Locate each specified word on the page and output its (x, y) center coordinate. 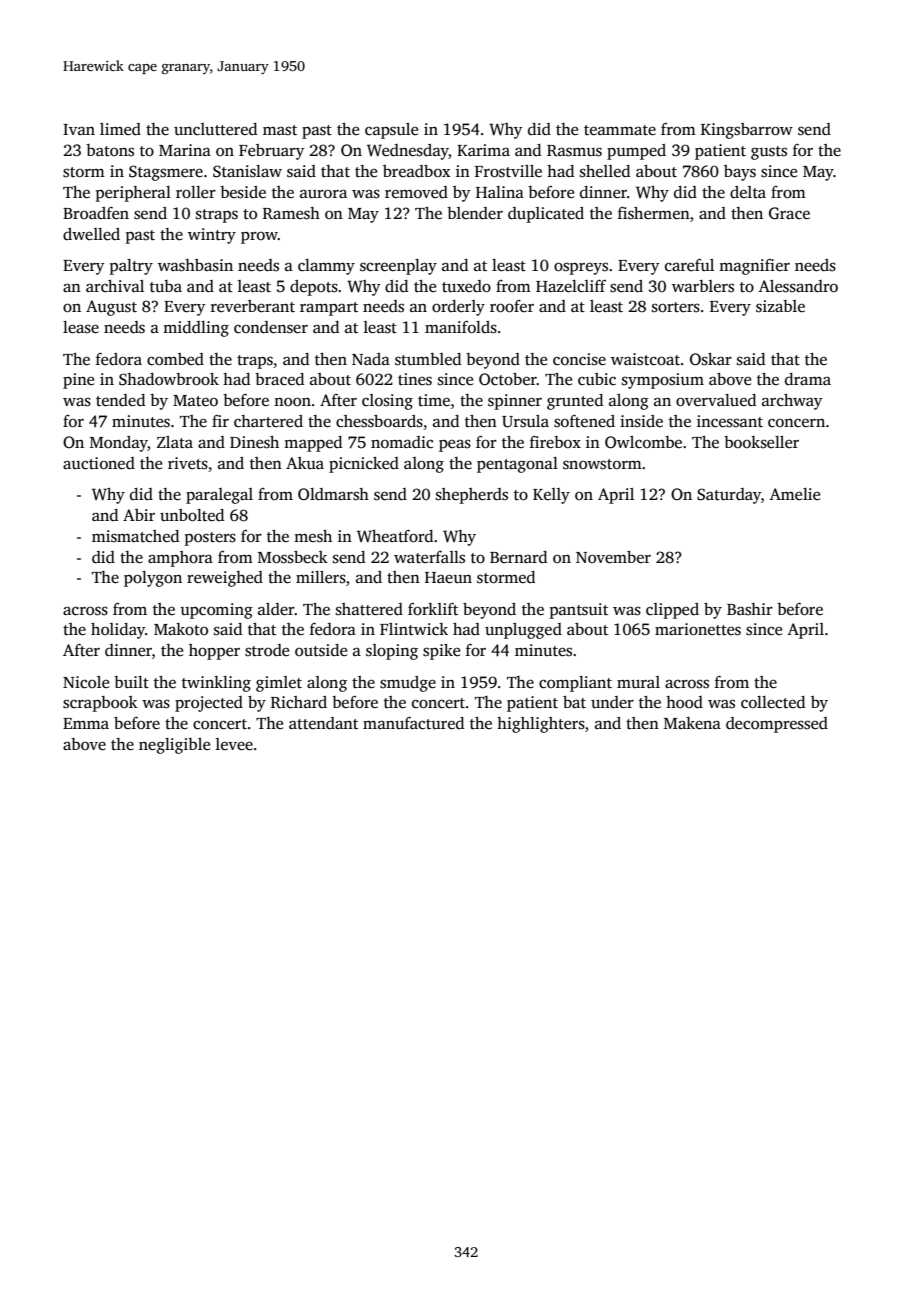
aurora (323, 193)
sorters (676, 307)
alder (276, 609)
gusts (769, 153)
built (131, 682)
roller (196, 192)
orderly (458, 308)
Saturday (729, 496)
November (613, 557)
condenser (271, 327)
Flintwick (414, 629)
